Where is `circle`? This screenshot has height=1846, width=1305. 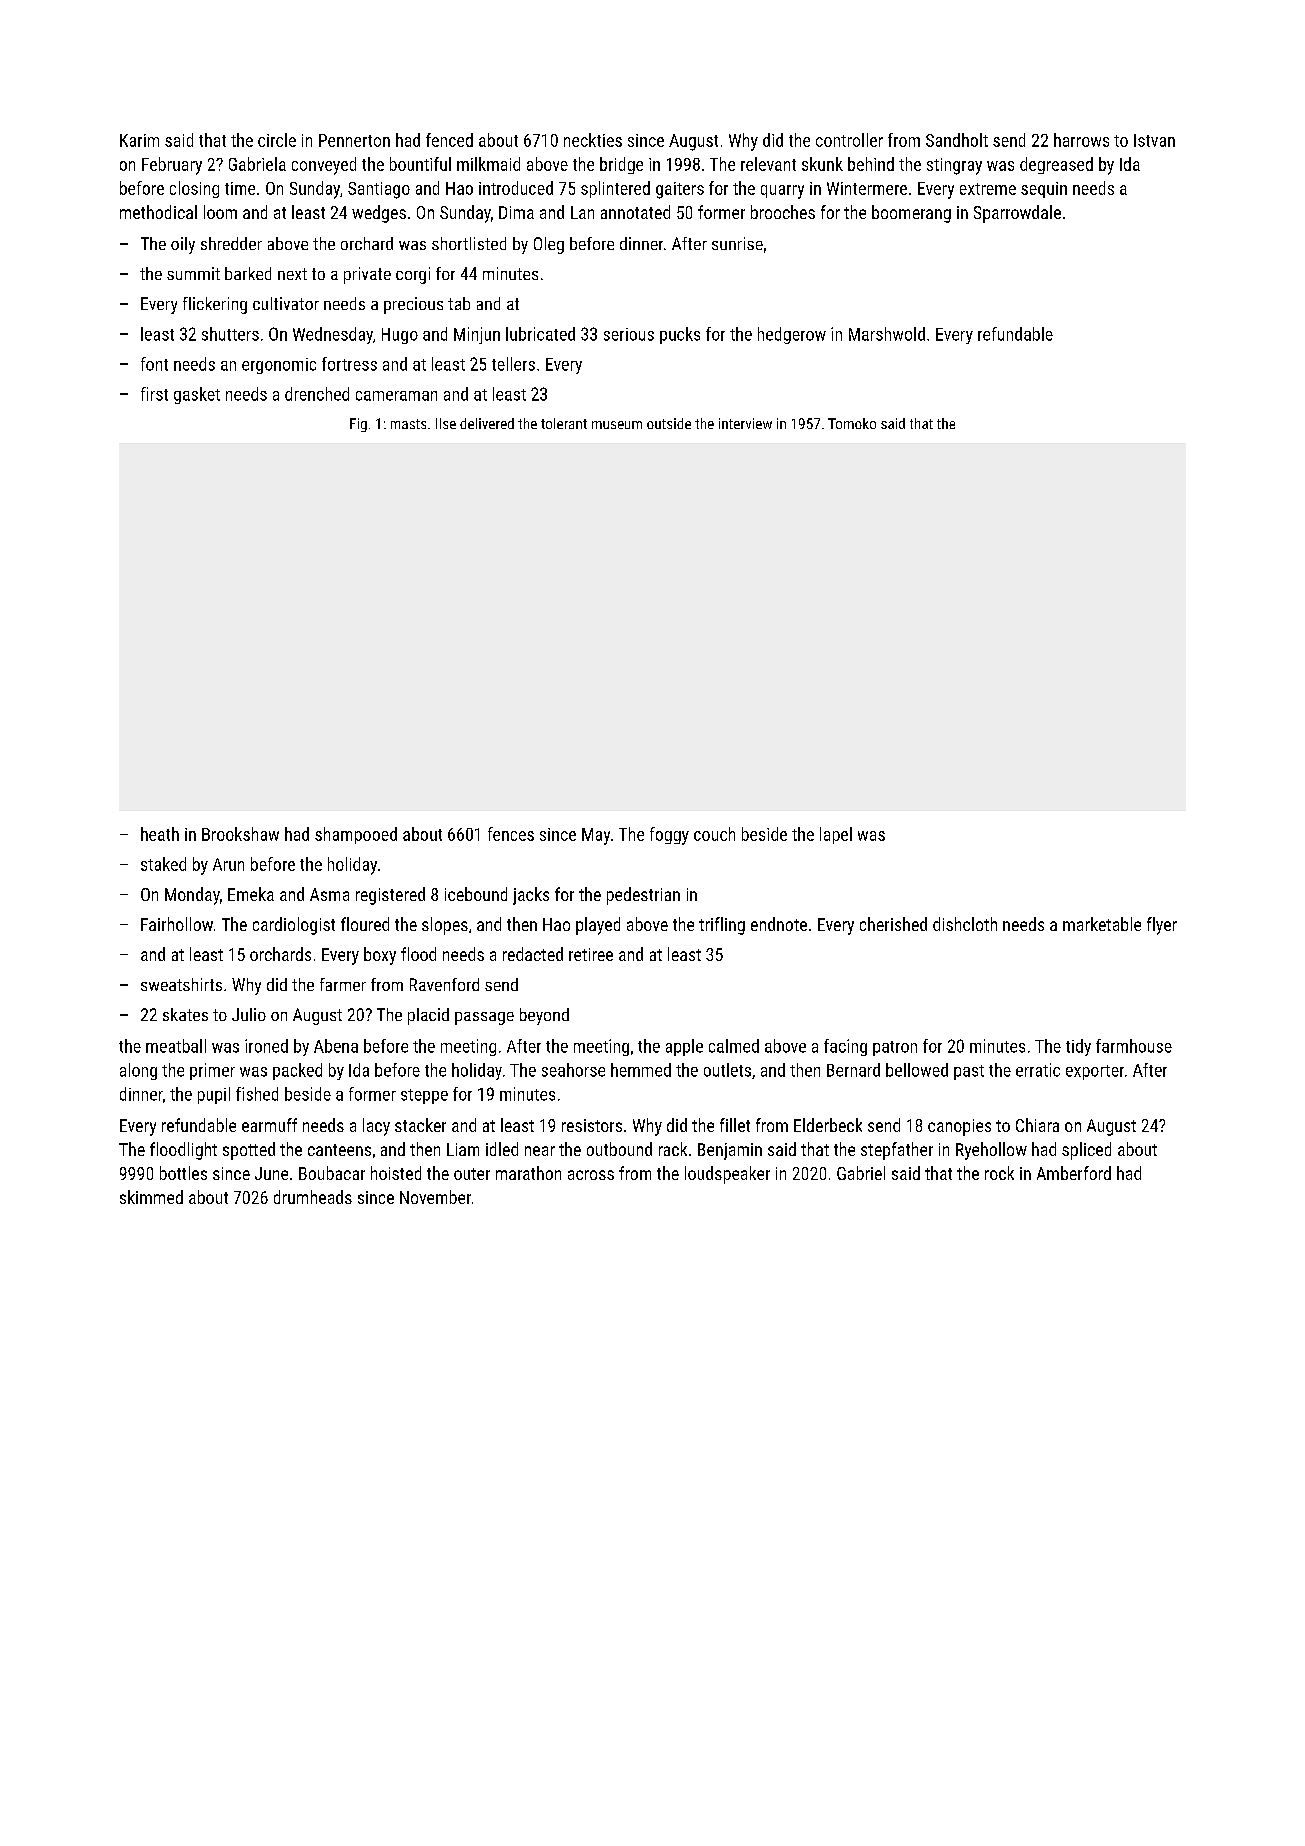 circle is located at coordinates (277, 140).
